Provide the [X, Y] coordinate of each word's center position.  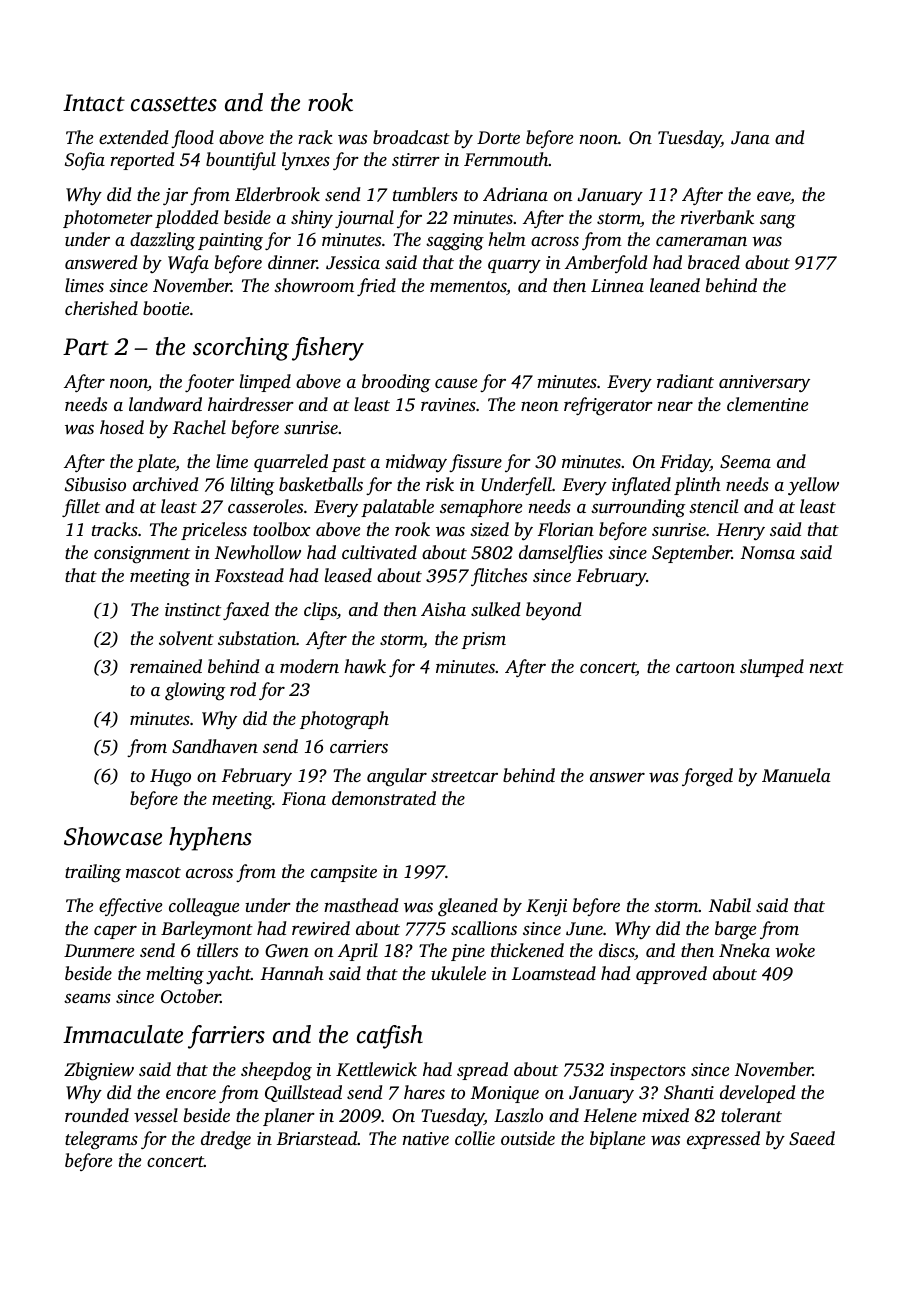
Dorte [498, 137]
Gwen [287, 951]
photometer [108, 219]
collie [475, 1138]
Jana [750, 138]
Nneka [744, 950]
